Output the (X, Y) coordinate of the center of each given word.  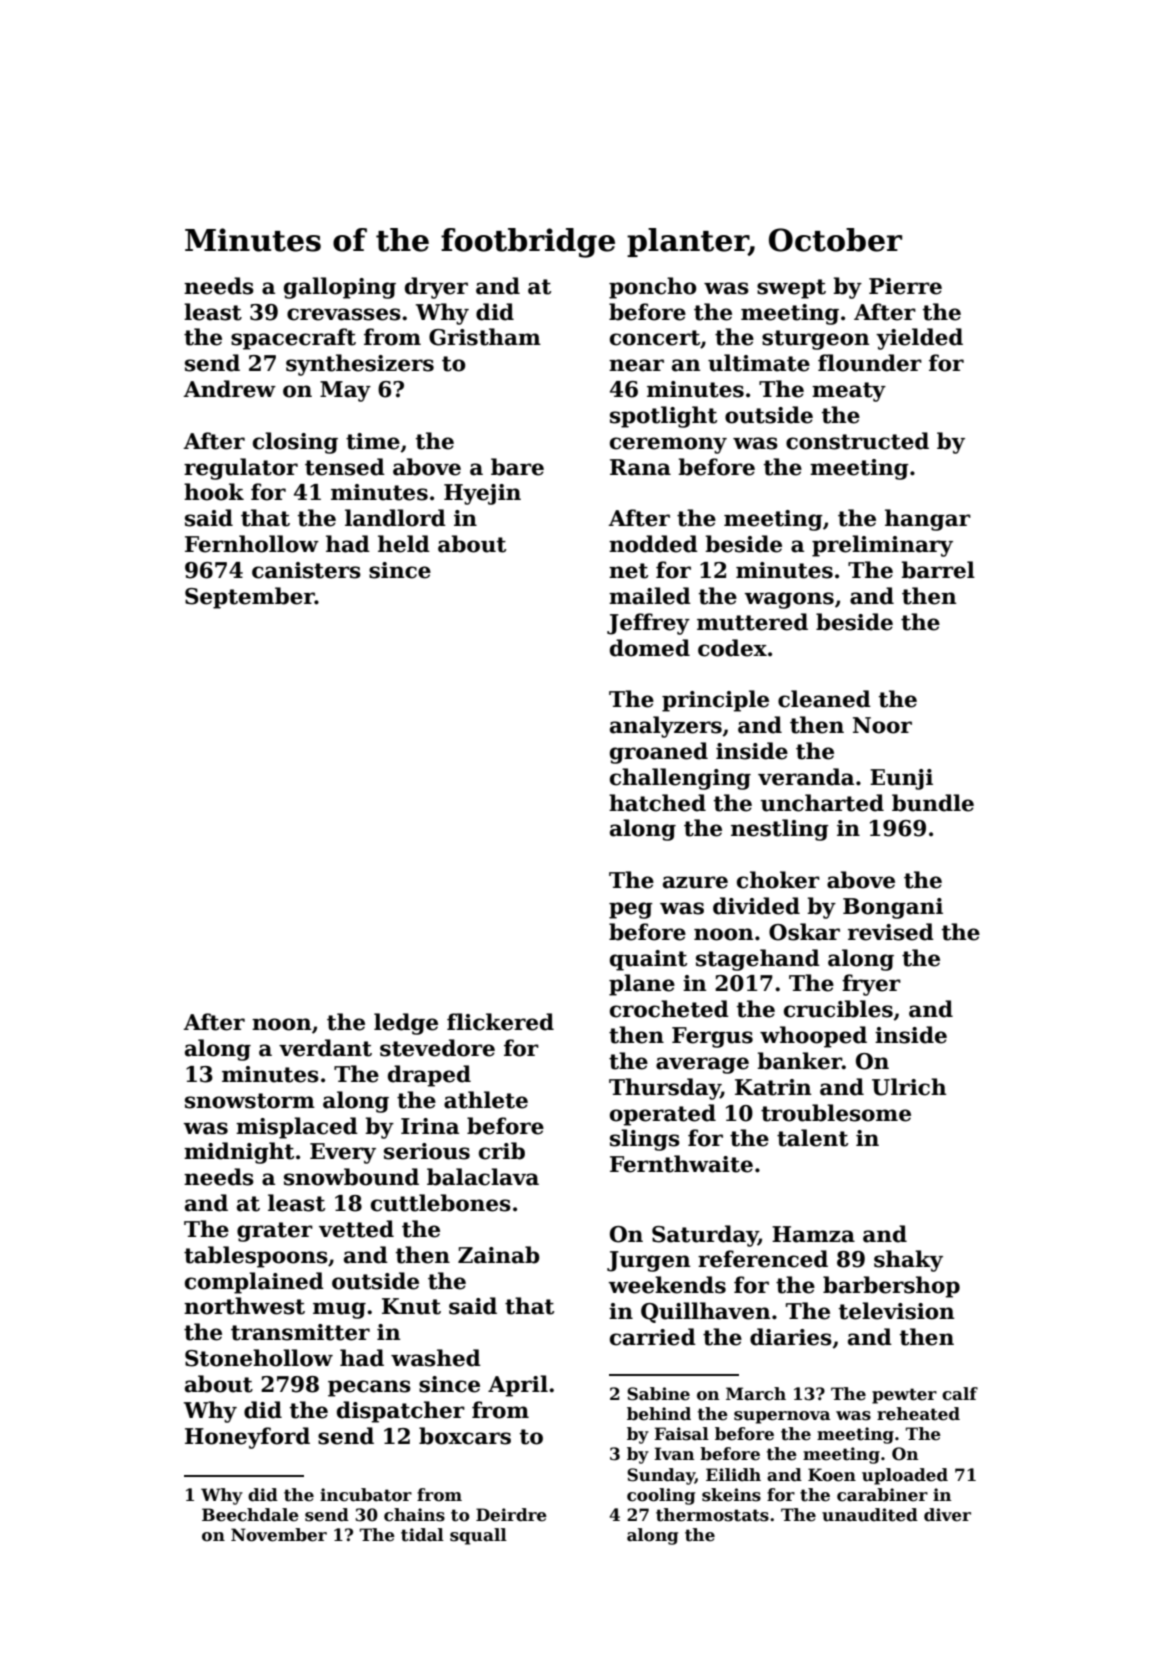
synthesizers (360, 365)
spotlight (663, 417)
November (279, 1535)
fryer (871, 985)
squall (478, 1536)
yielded (919, 339)
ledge (406, 1024)
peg (631, 910)
